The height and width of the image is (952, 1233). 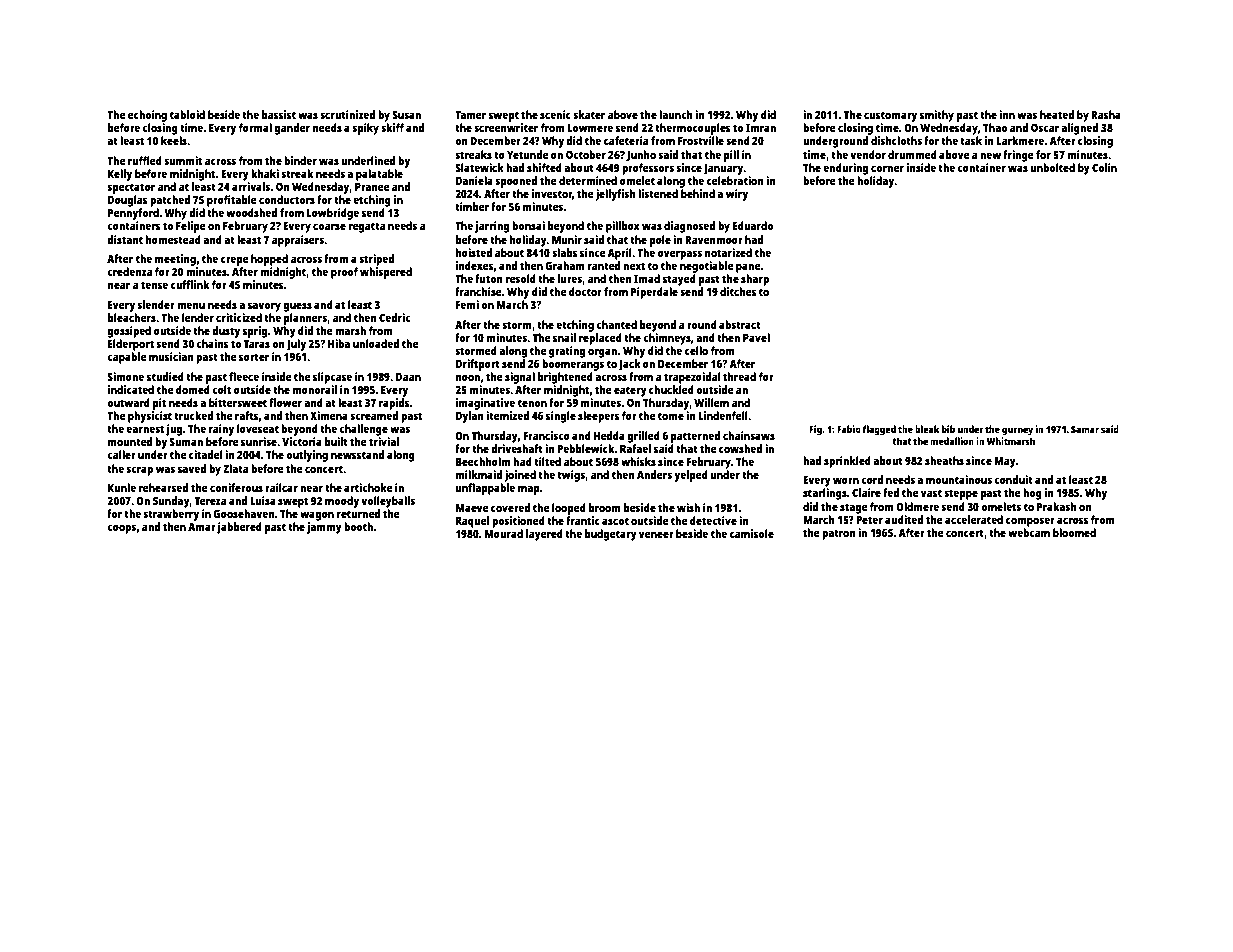 What do you see at coordinates (492, 227) in the image?
I see `jarring` at bounding box center [492, 227].
